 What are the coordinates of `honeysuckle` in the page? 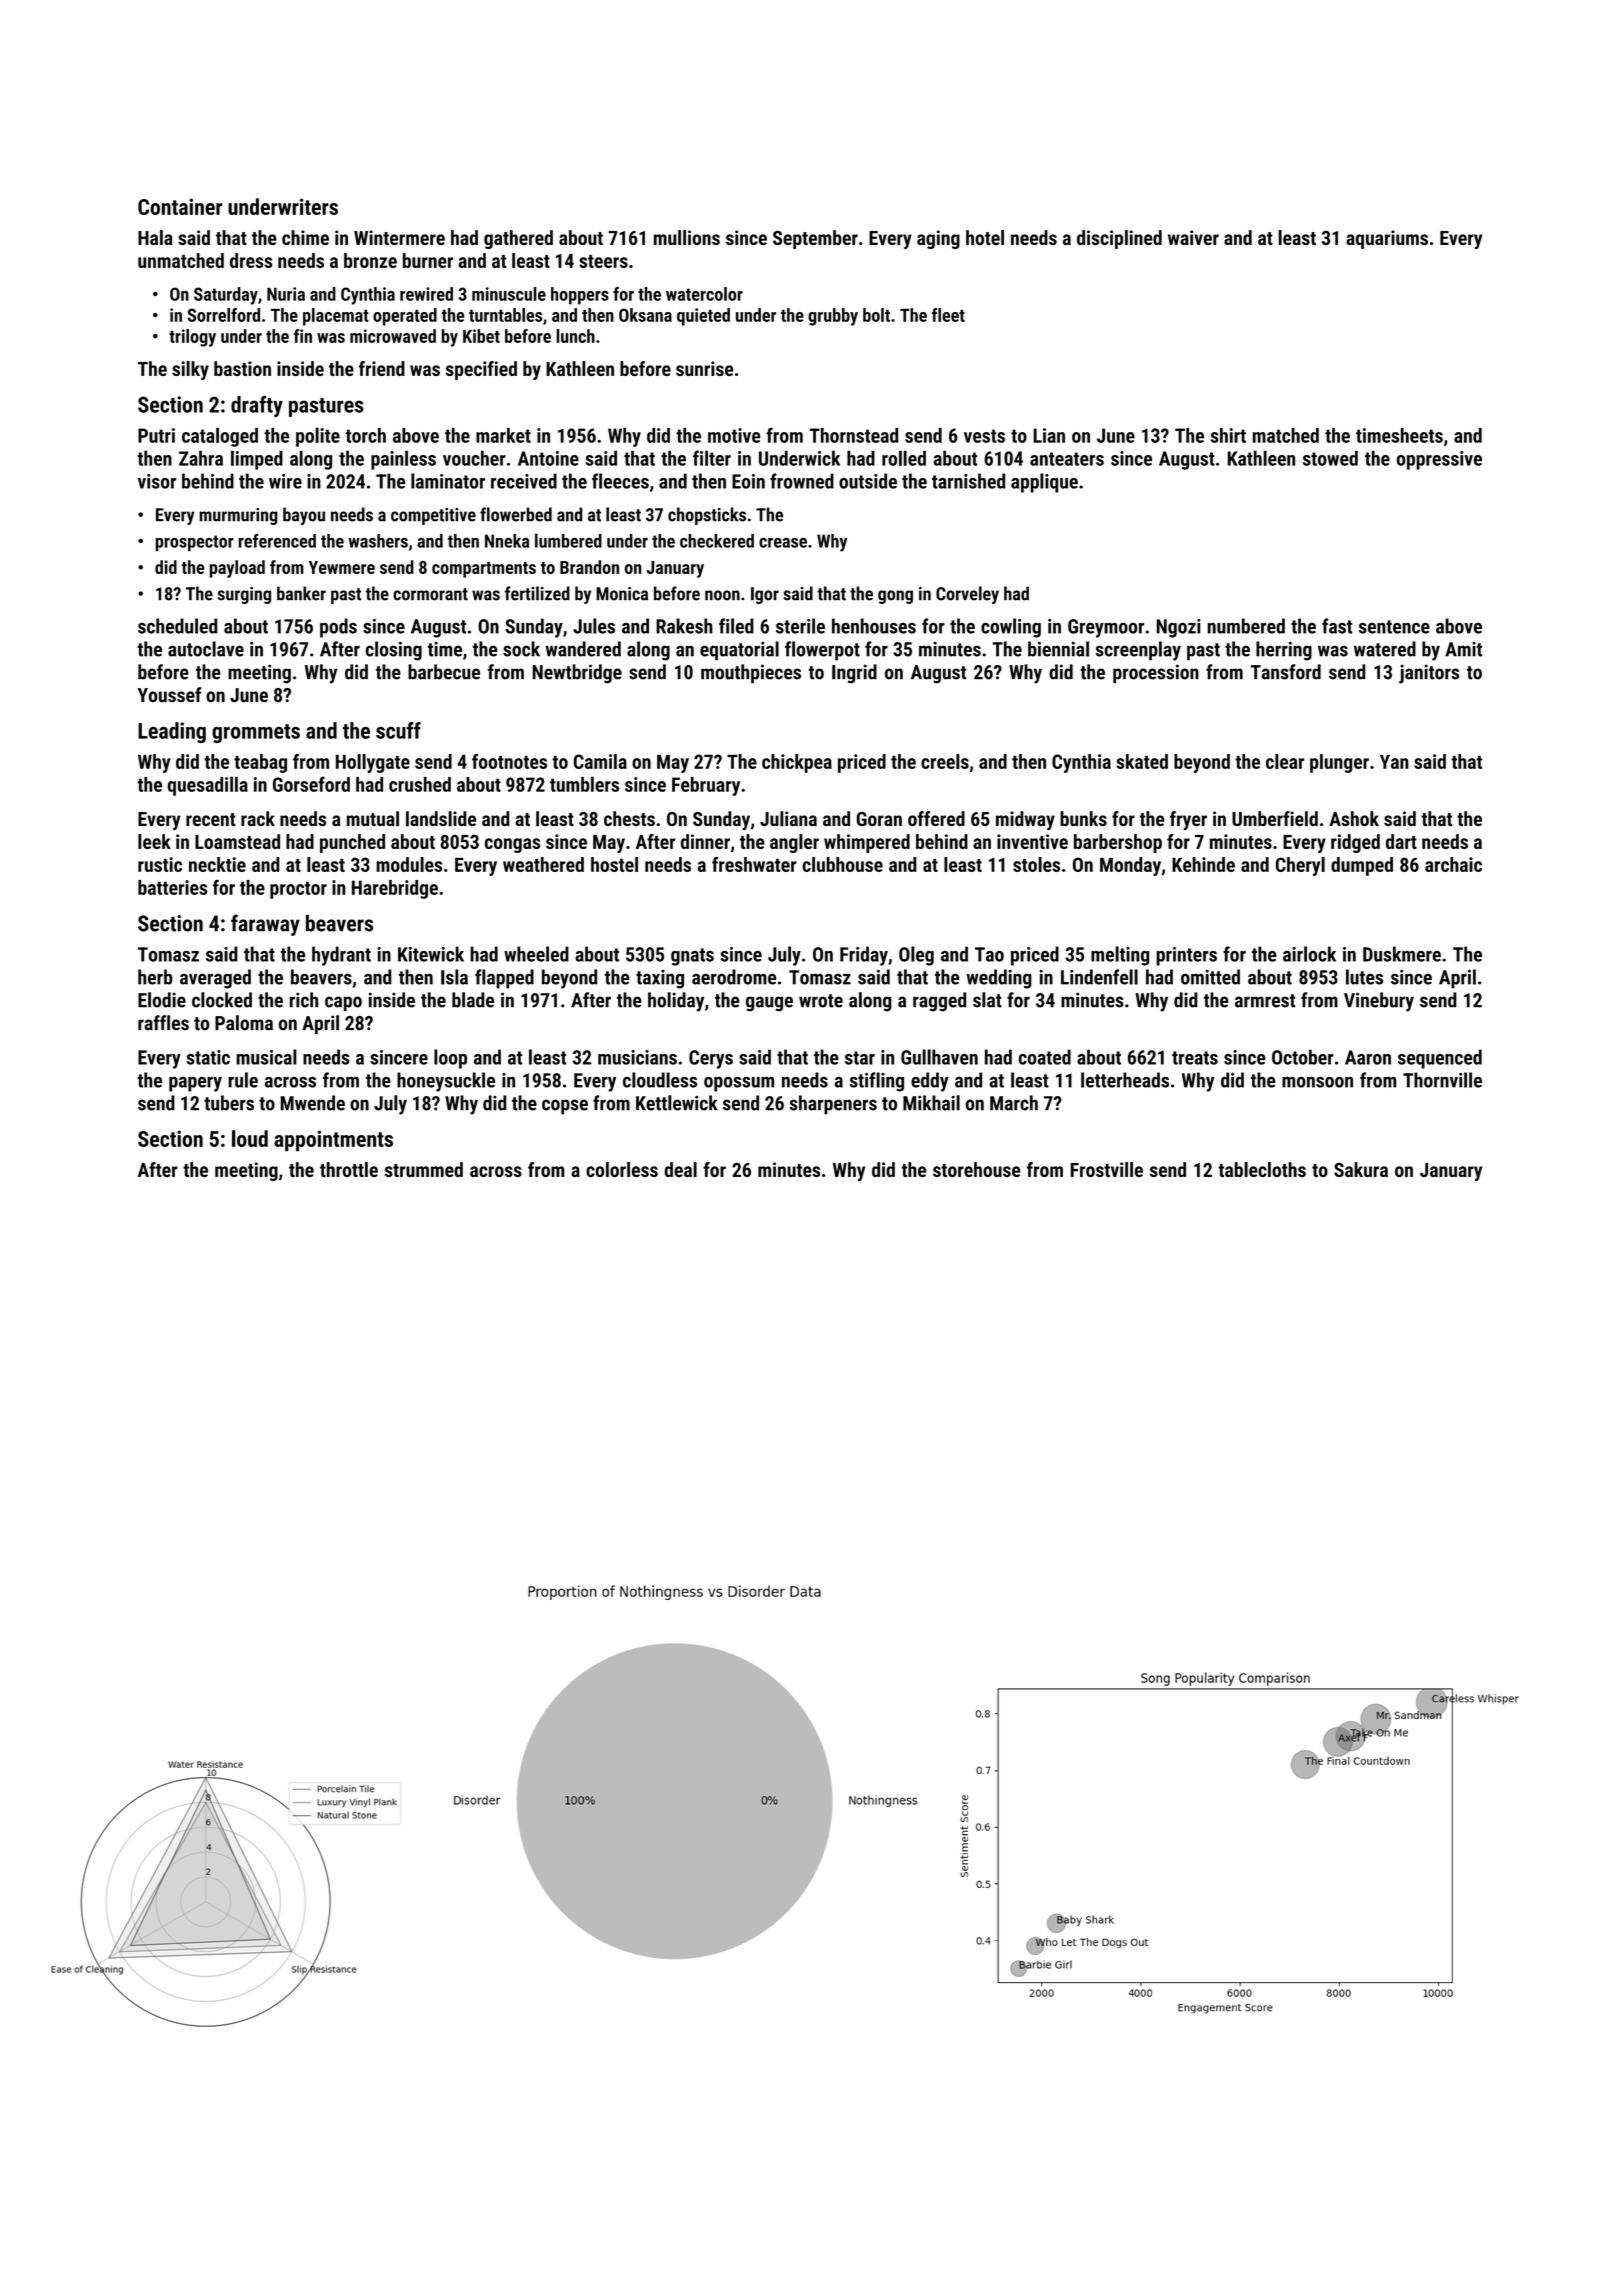 It's located at (446, 1082).
